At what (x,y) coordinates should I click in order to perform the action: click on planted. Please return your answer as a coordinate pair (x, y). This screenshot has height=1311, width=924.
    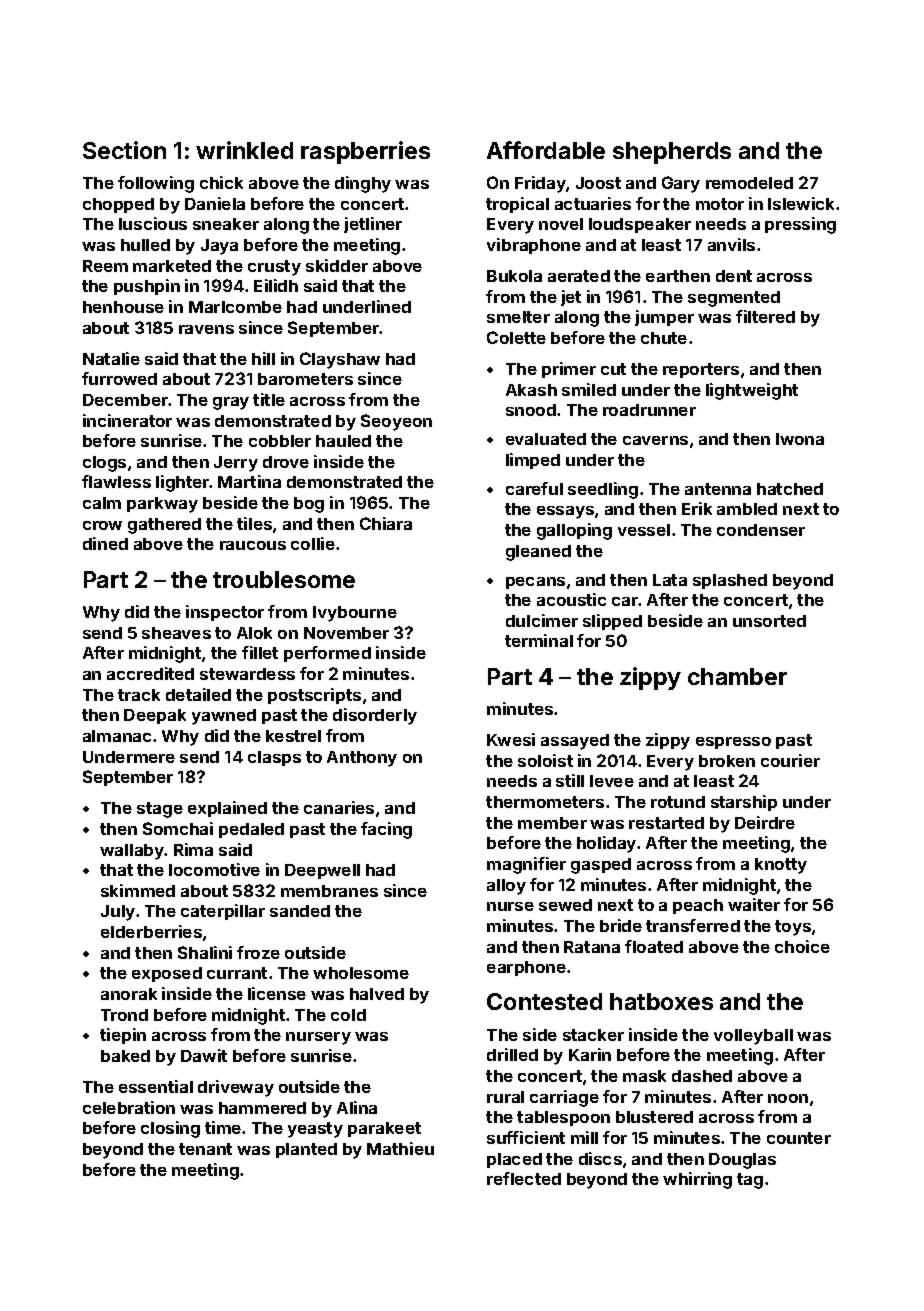
    Looking at the image, I should click on (306, 1150).
